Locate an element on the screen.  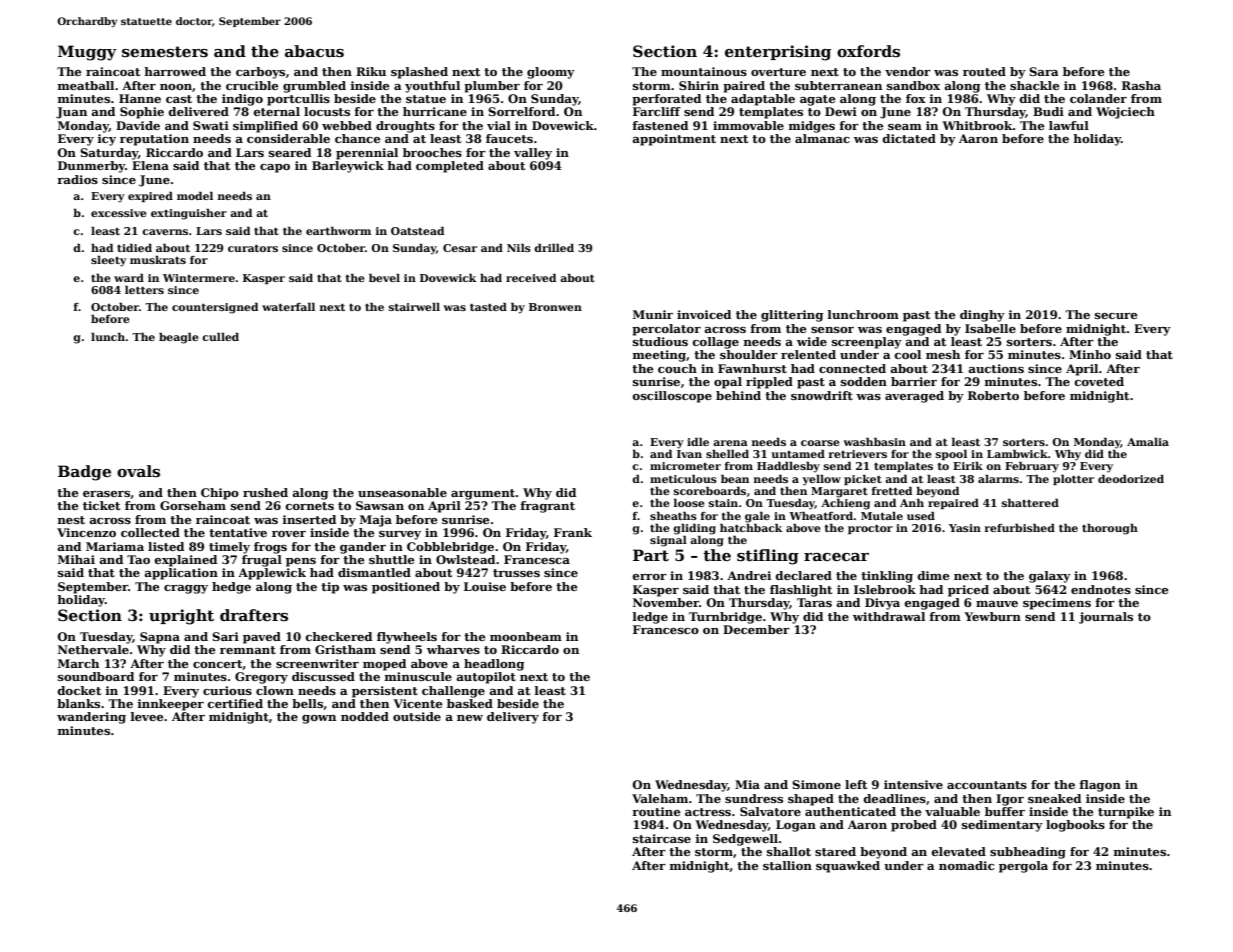
survey is located at coordinates (400, 535).
